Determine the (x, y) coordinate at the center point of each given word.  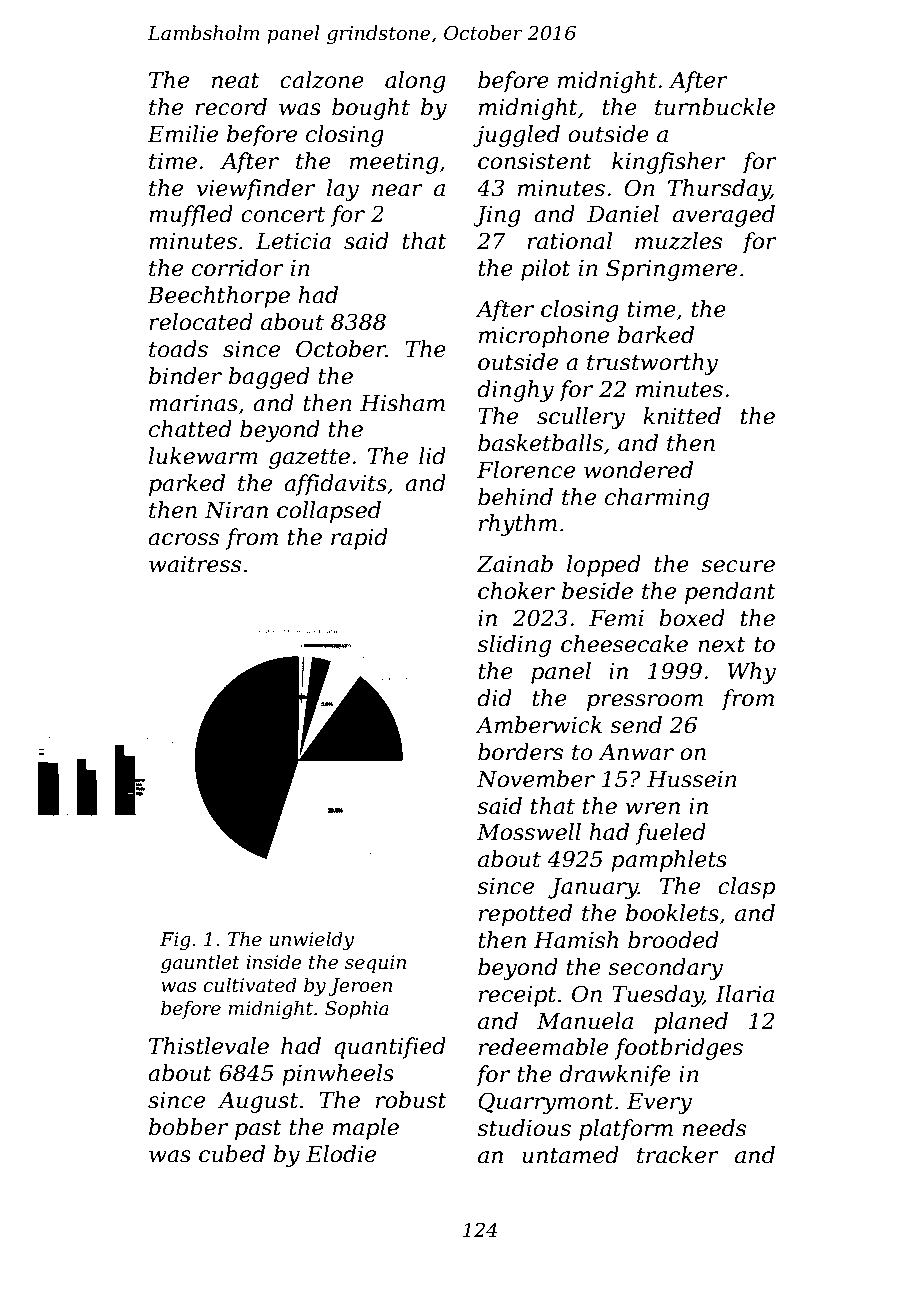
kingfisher (668, 163)
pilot (546, 270)
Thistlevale (209, 1046)
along (415, 82)
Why (752, 673)
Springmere (671, 270)
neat (236, 81)
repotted (525, 915)
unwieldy (312, 940)
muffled (191, 216)
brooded (673, 940)
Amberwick (538, 725)
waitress (195, 564)
